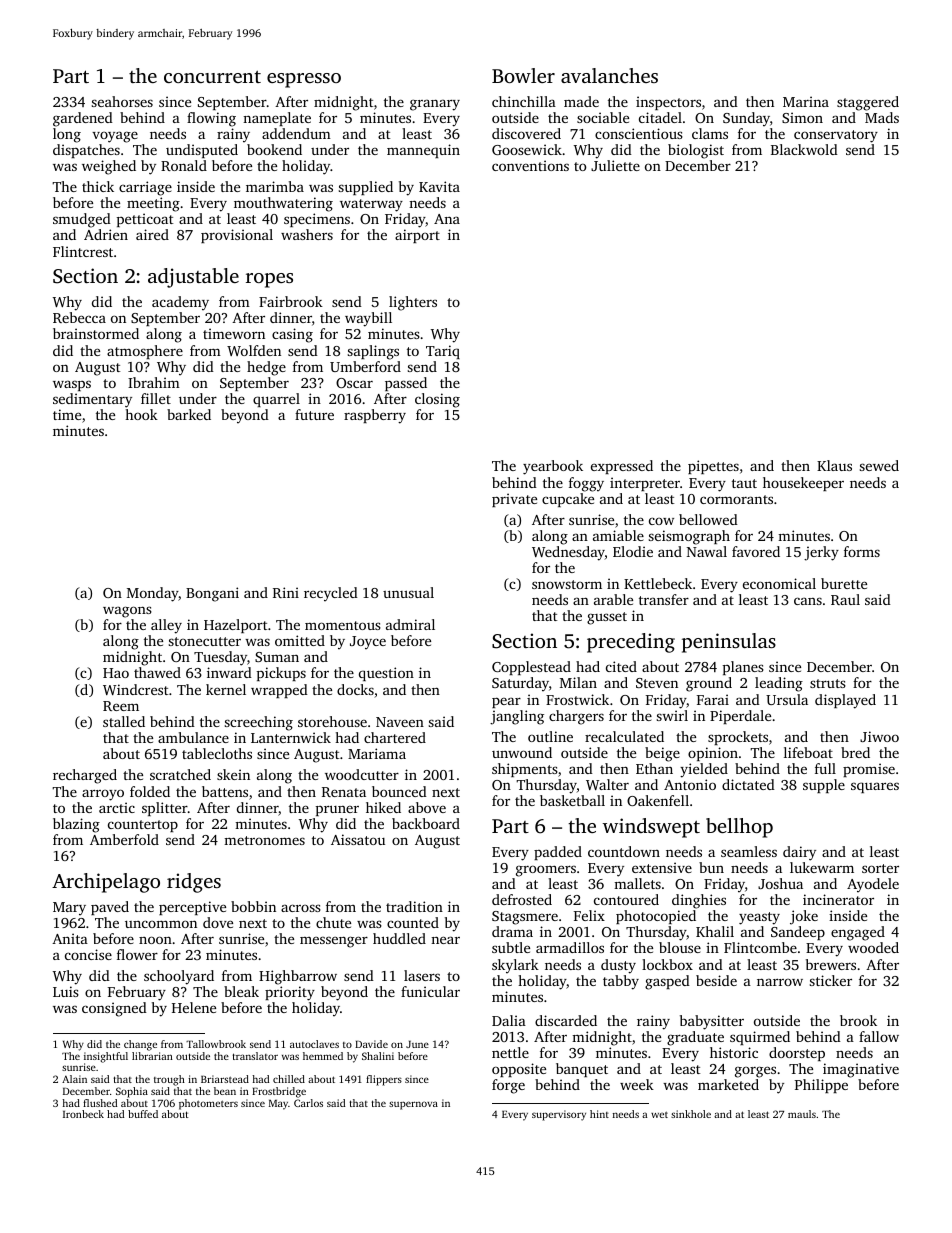 Image resolution: width=952 pixels, height=1233 pixels. Describe the element at coordinates (609, 75) in the document. I see `avalanches` at that location.
